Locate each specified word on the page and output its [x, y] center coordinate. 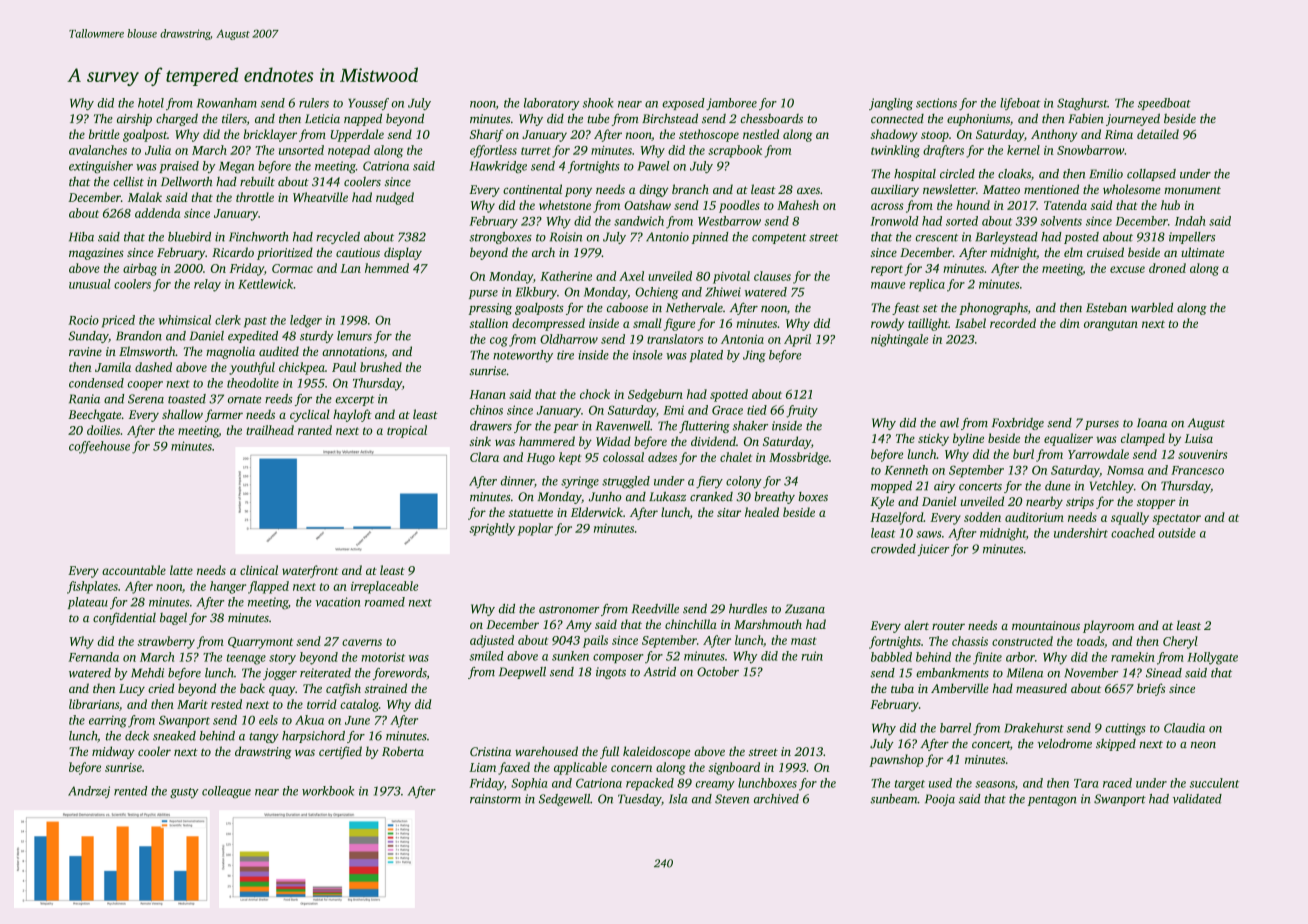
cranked [711, 497]
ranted [315, 430]
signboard [734, 768]
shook [598, 103]
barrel [955, 728]
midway [113, 752]
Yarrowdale [1098, 454]
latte [181, 570]
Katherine [566, 276]
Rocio [83, 320]
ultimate [1202, 252]
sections [936, 103]
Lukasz [667, 497]
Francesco [1197, 470]
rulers [314, 103]
